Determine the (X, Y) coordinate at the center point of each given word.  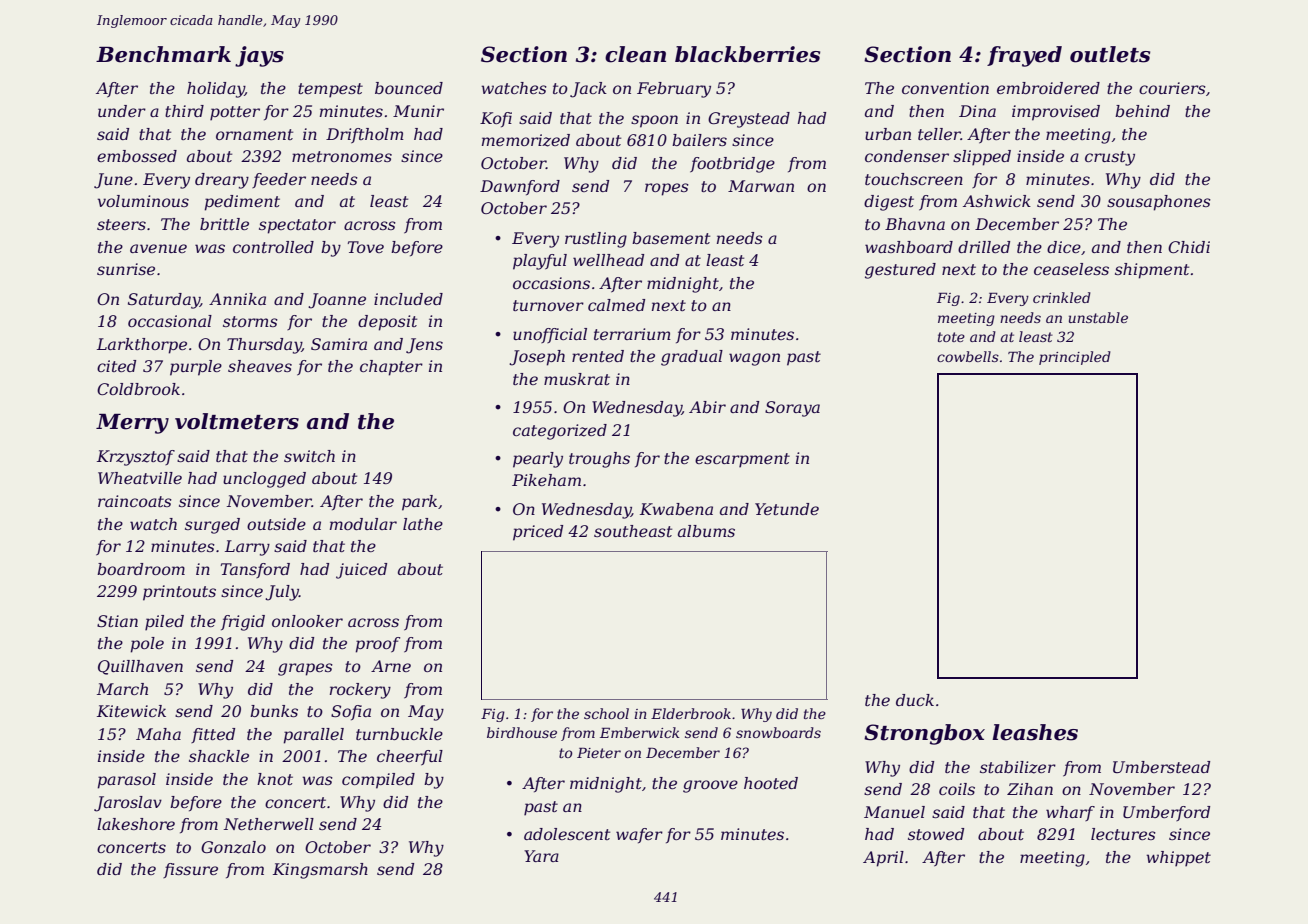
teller (939, 134)
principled (1075, 358)
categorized (560, 432)
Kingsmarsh (320, 871)
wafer (639, 835)
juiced (361, 571)
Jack (588, 90)
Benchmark (163, 54)
